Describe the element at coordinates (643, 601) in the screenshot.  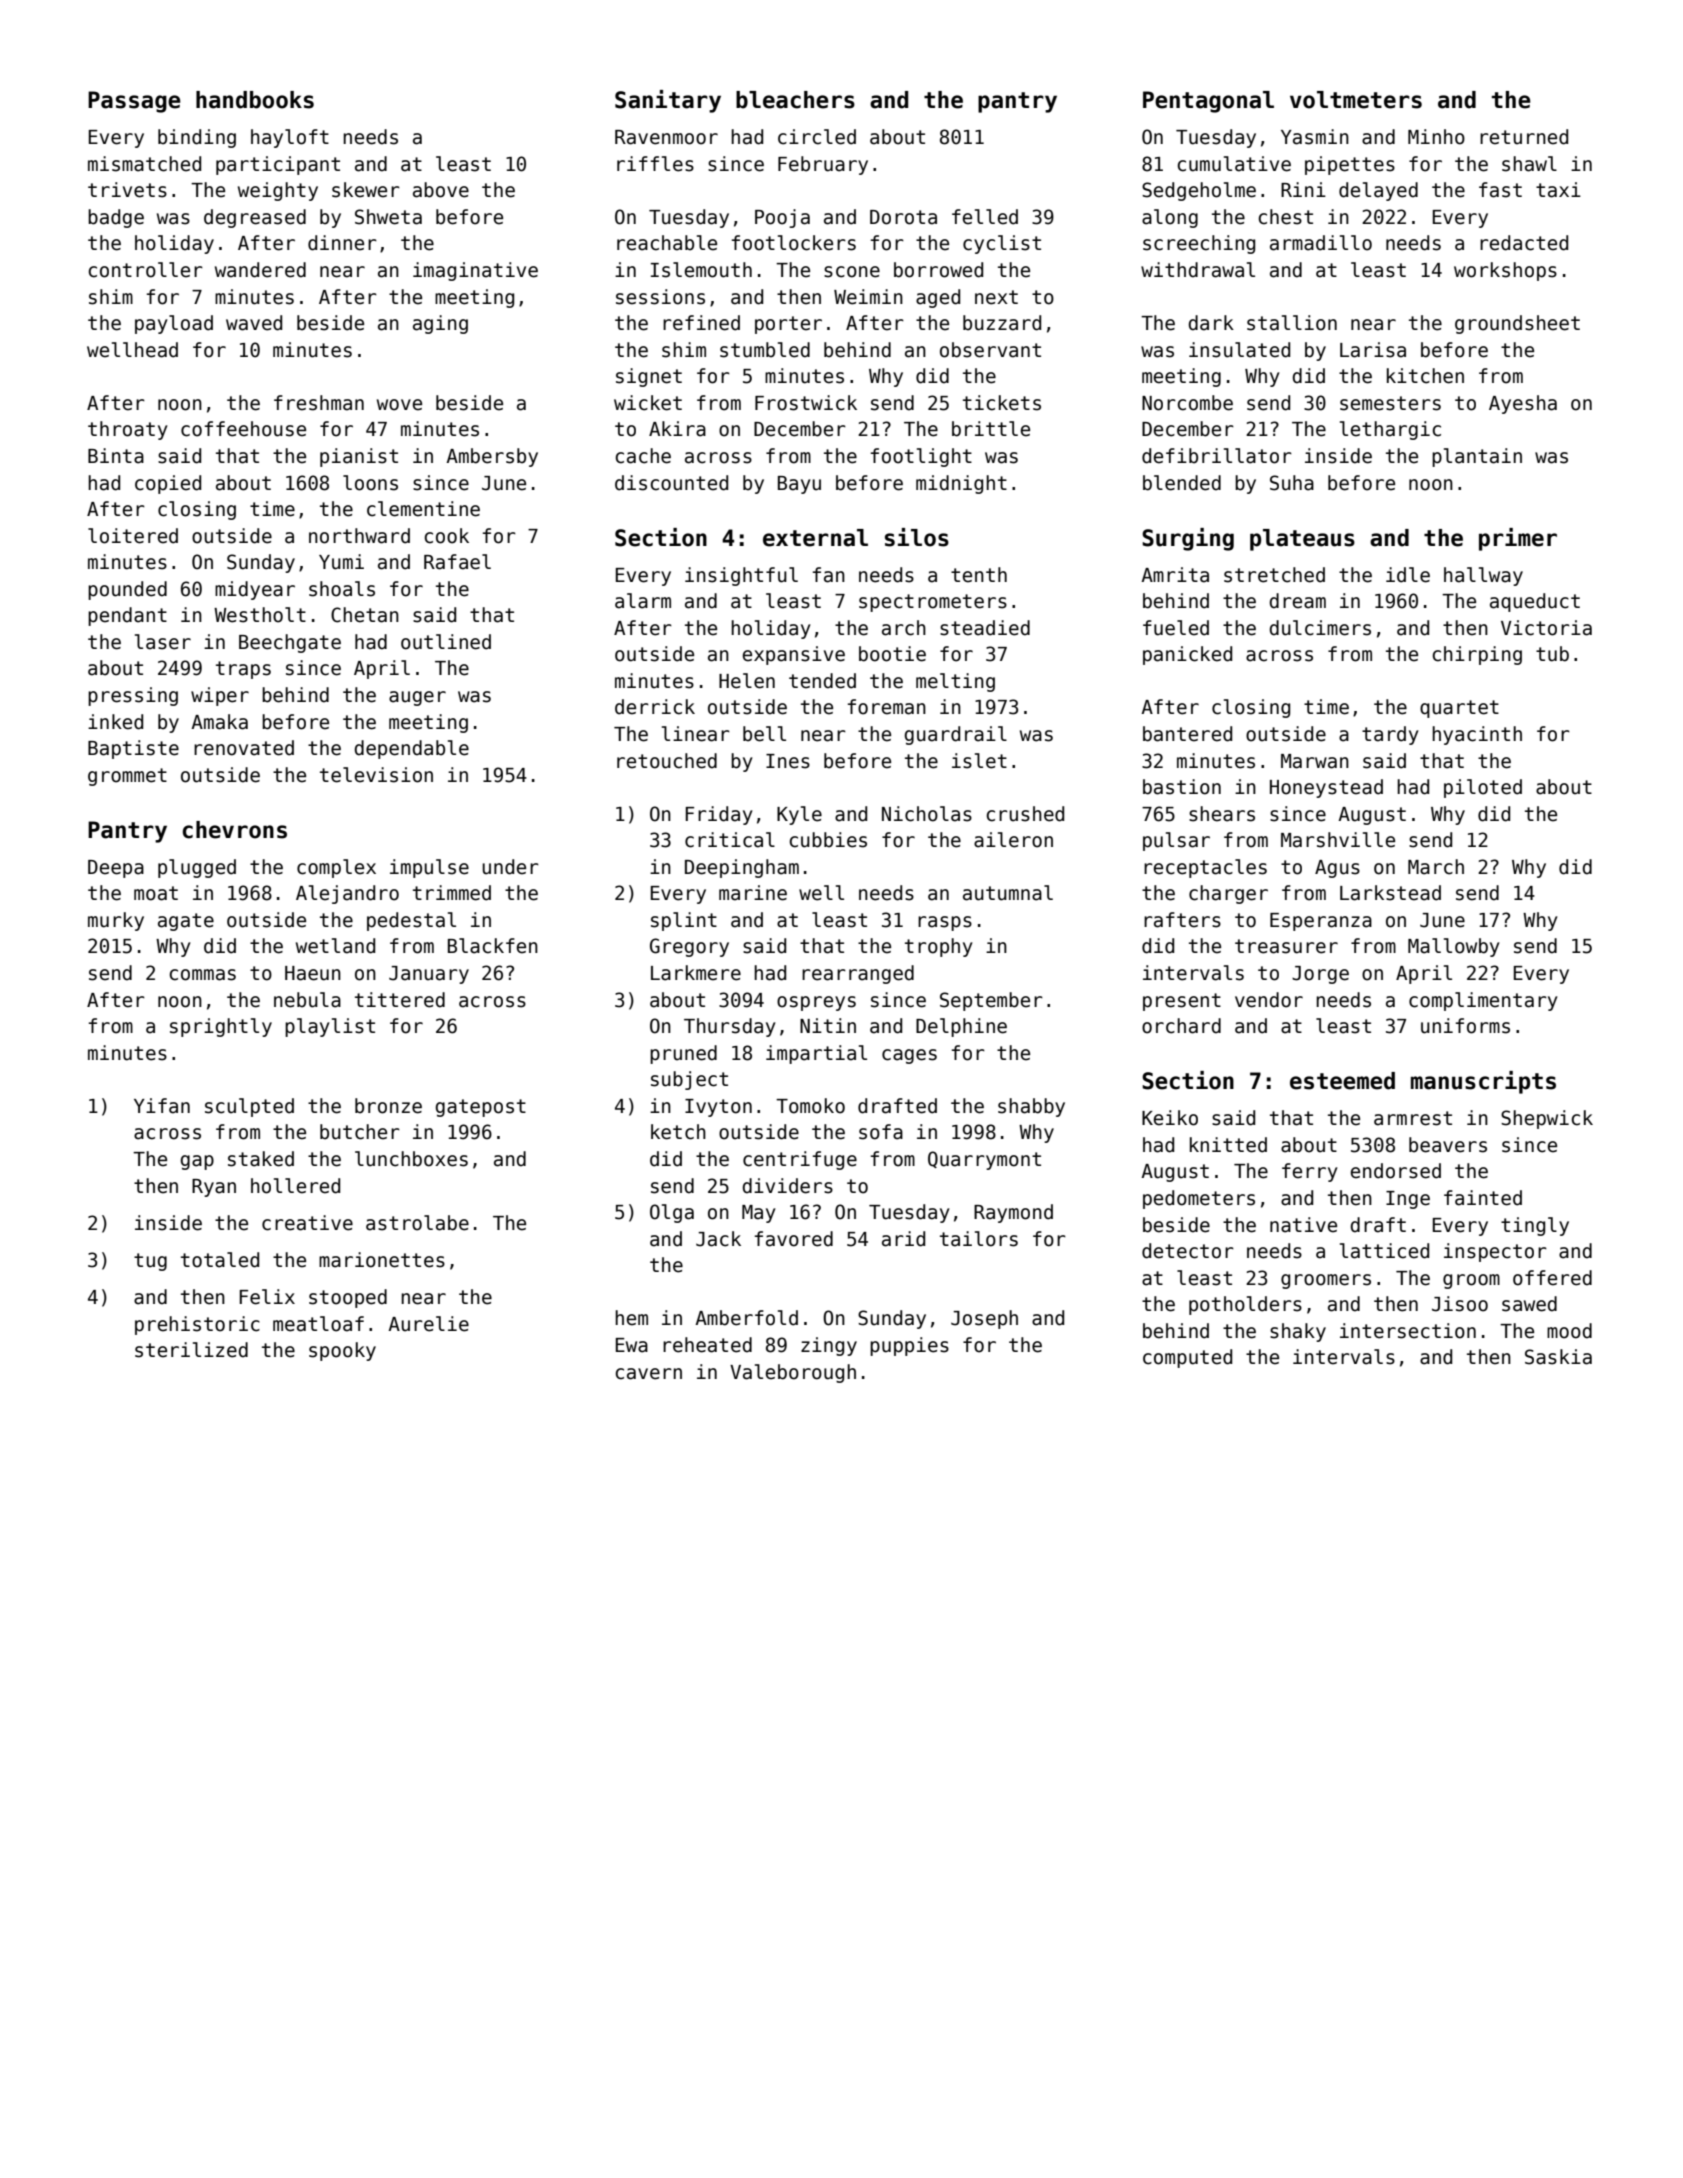
I see `alarm` at that location.
